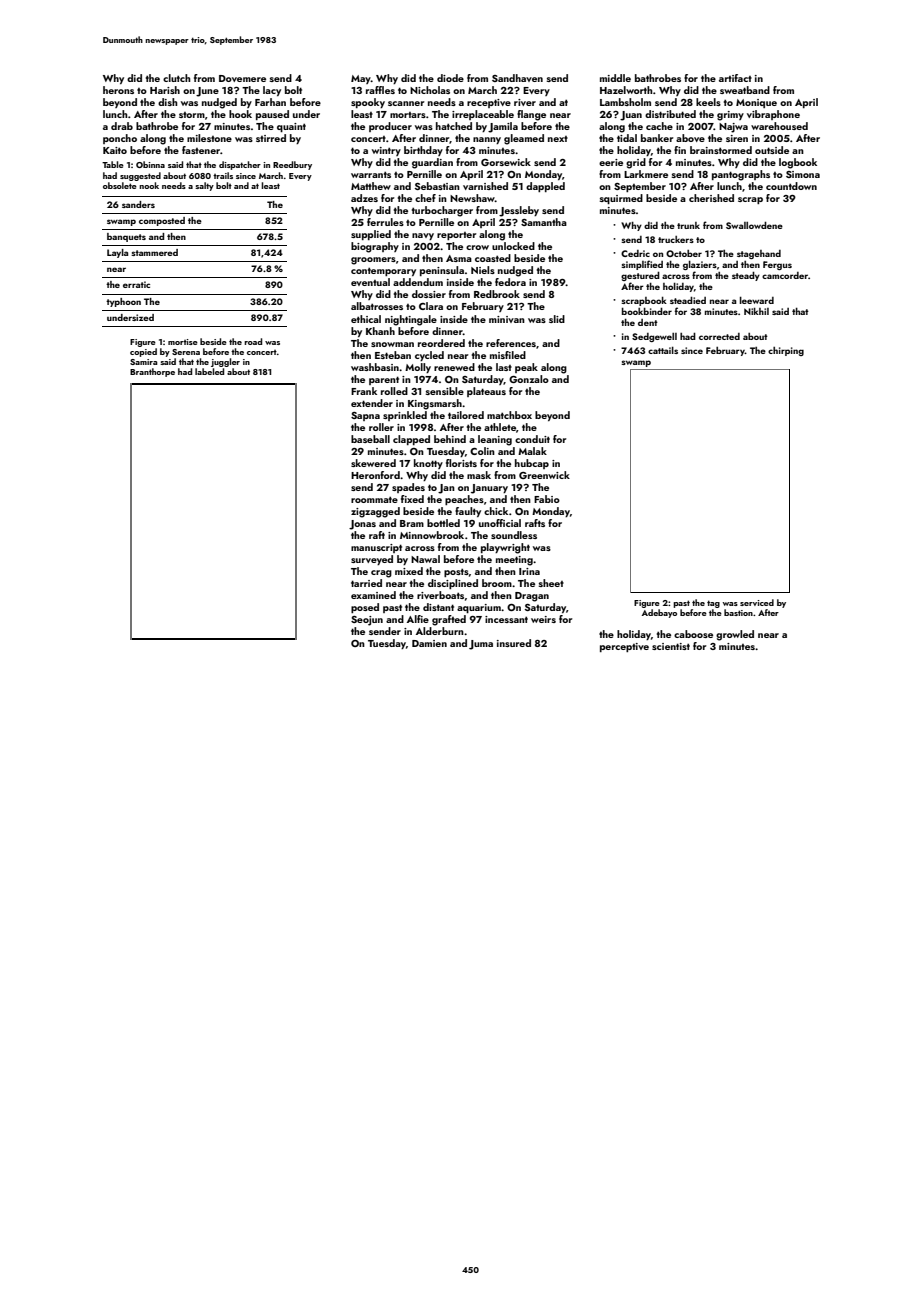 This screenshot has width=924, height=1308. What do you see at coordinates (524, 139) in the screenshot?
I see `gleamed` at bounding box center [524, 139].
